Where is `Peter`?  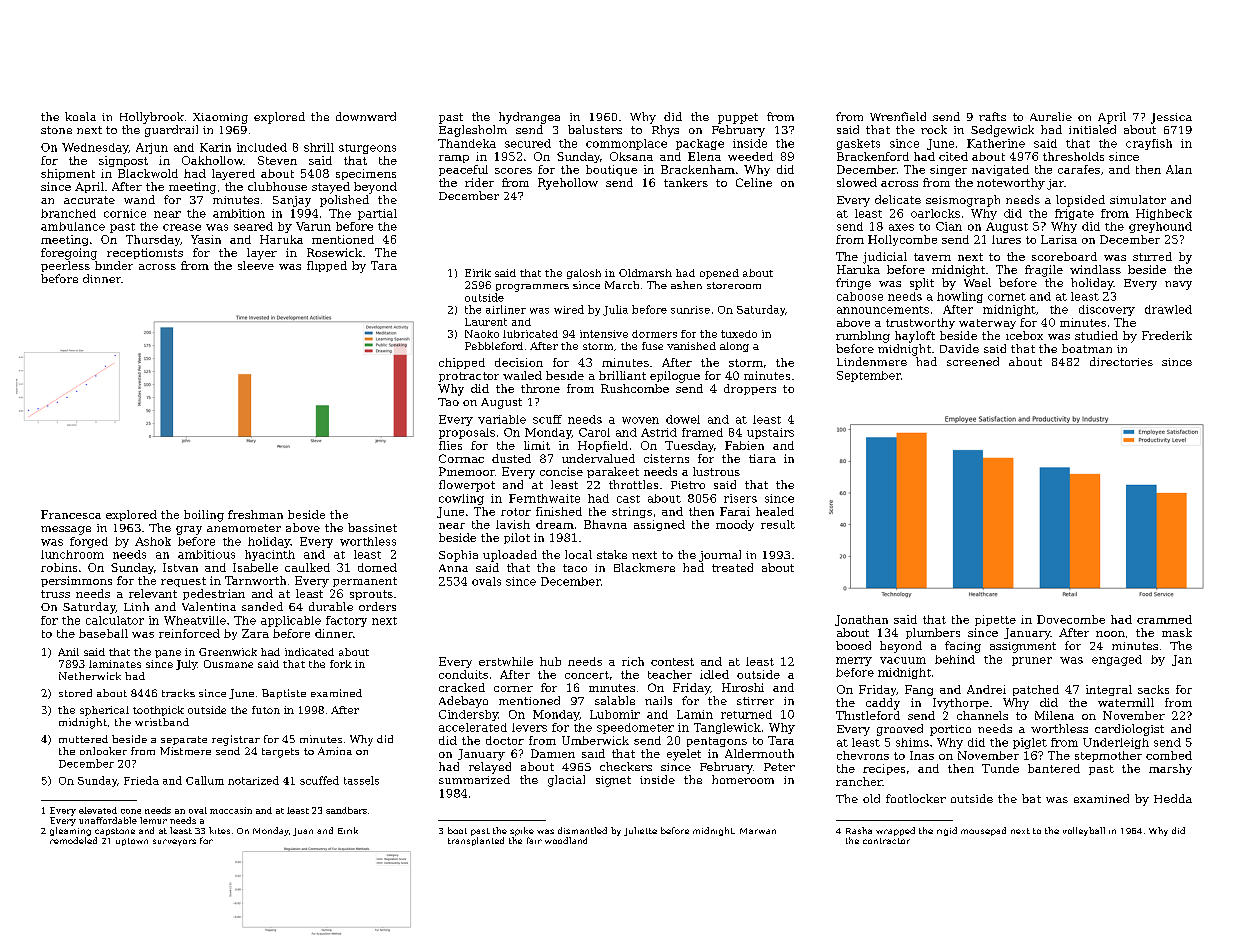
Peter is located at coordinates (779, 767).
